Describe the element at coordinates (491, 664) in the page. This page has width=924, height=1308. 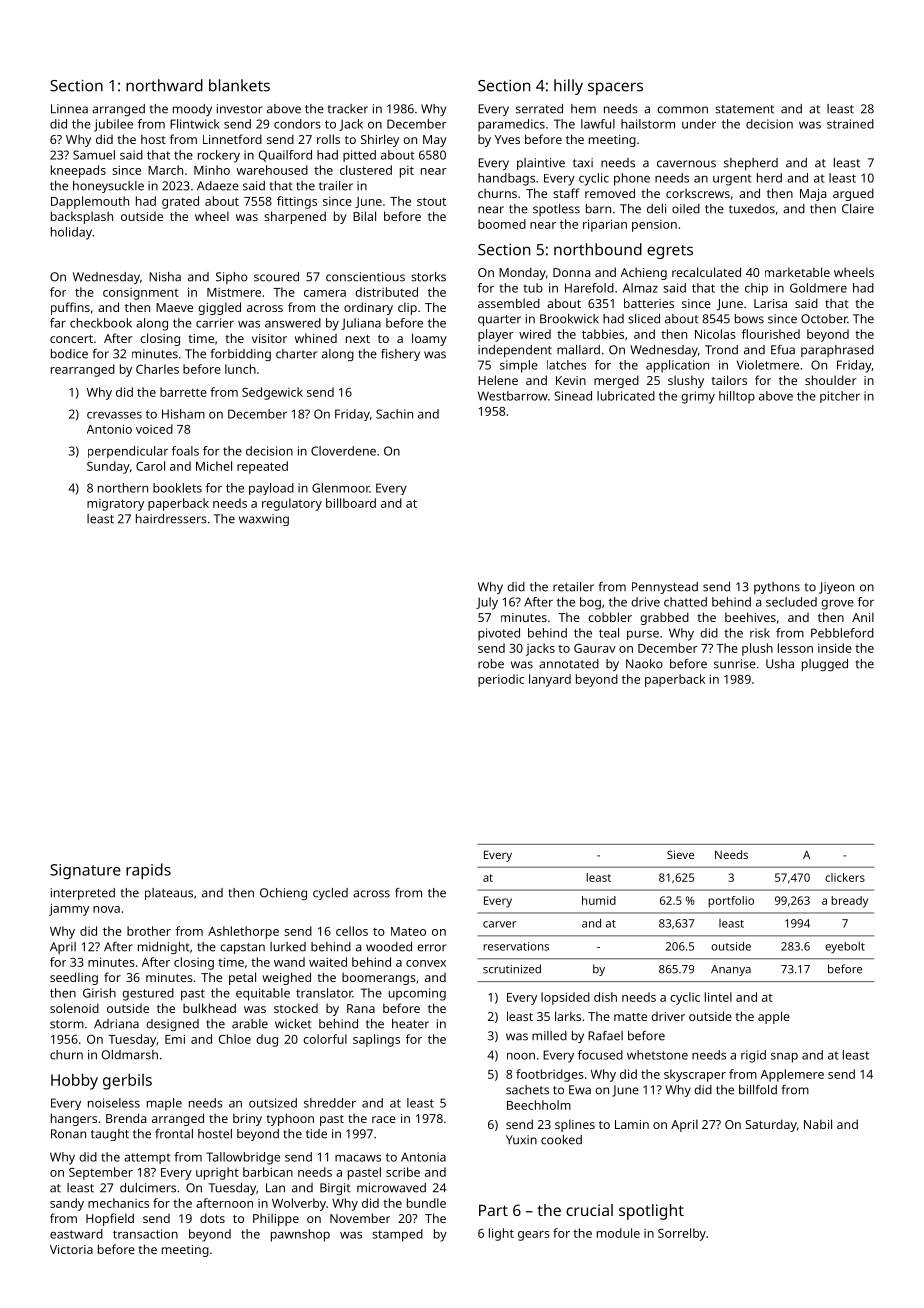
I see `robe` at that location.
